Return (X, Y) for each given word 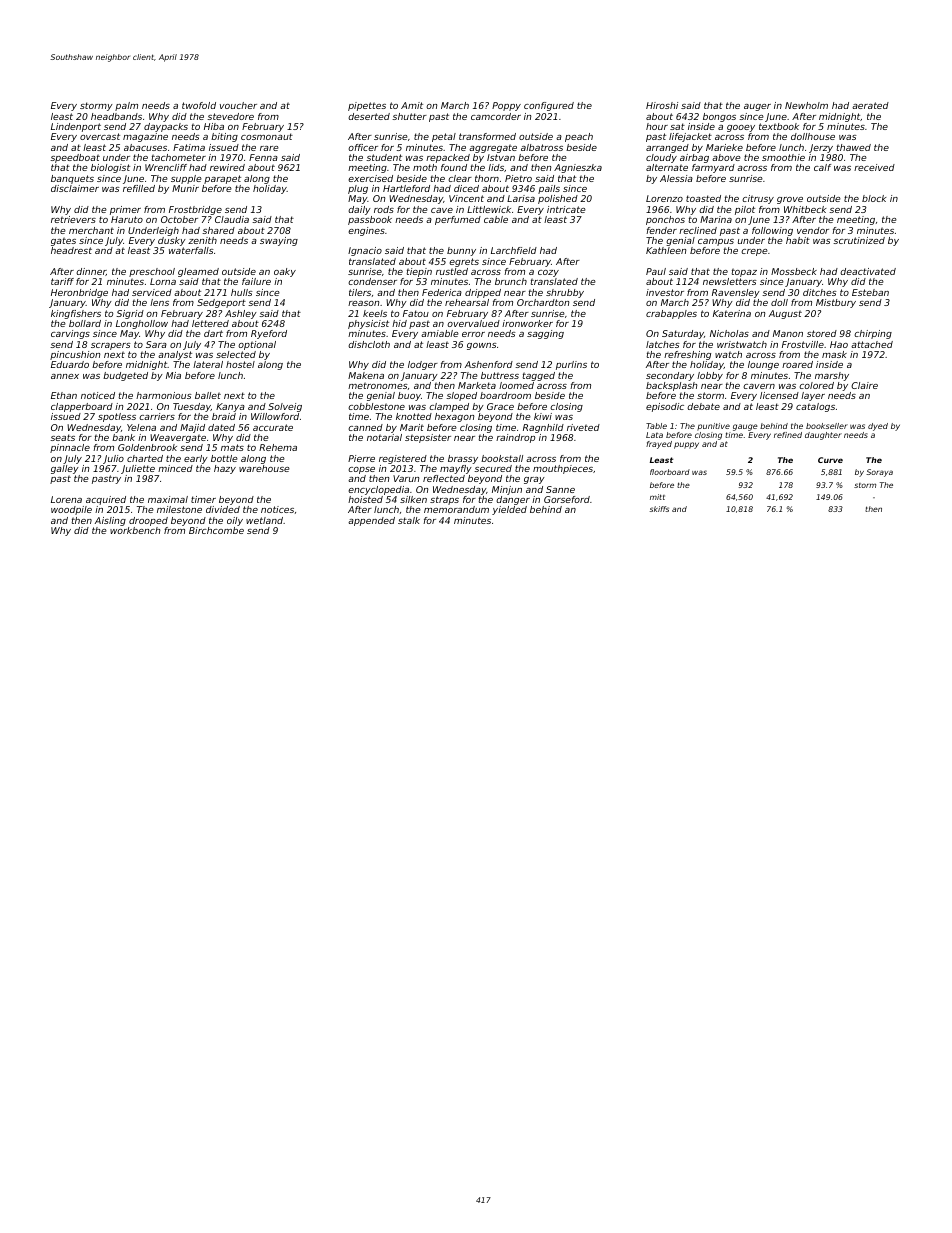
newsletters (730, 281)
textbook (779, 126)
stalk (409, 520)
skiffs (659, 509)
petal (444, 137)
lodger (423, 365)
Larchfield (514, 250)
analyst (175, 355)
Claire (864, 385)
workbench (135, 530)
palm (126, 106)
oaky (285, 272)
